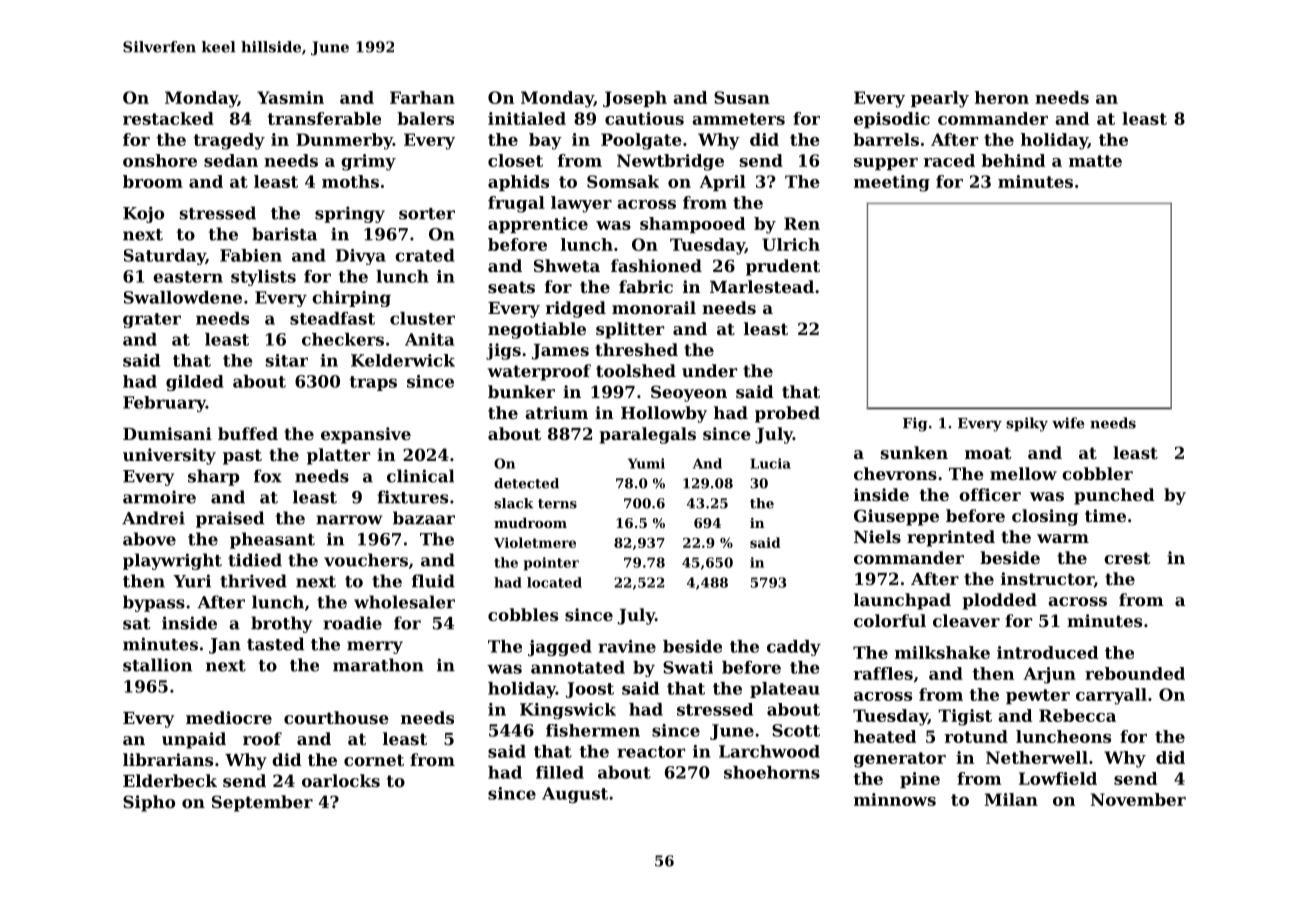 The image size is (1308, 924). Describe the element at coordinates (262, 803) in the screenshot. I see `September` at that location.
